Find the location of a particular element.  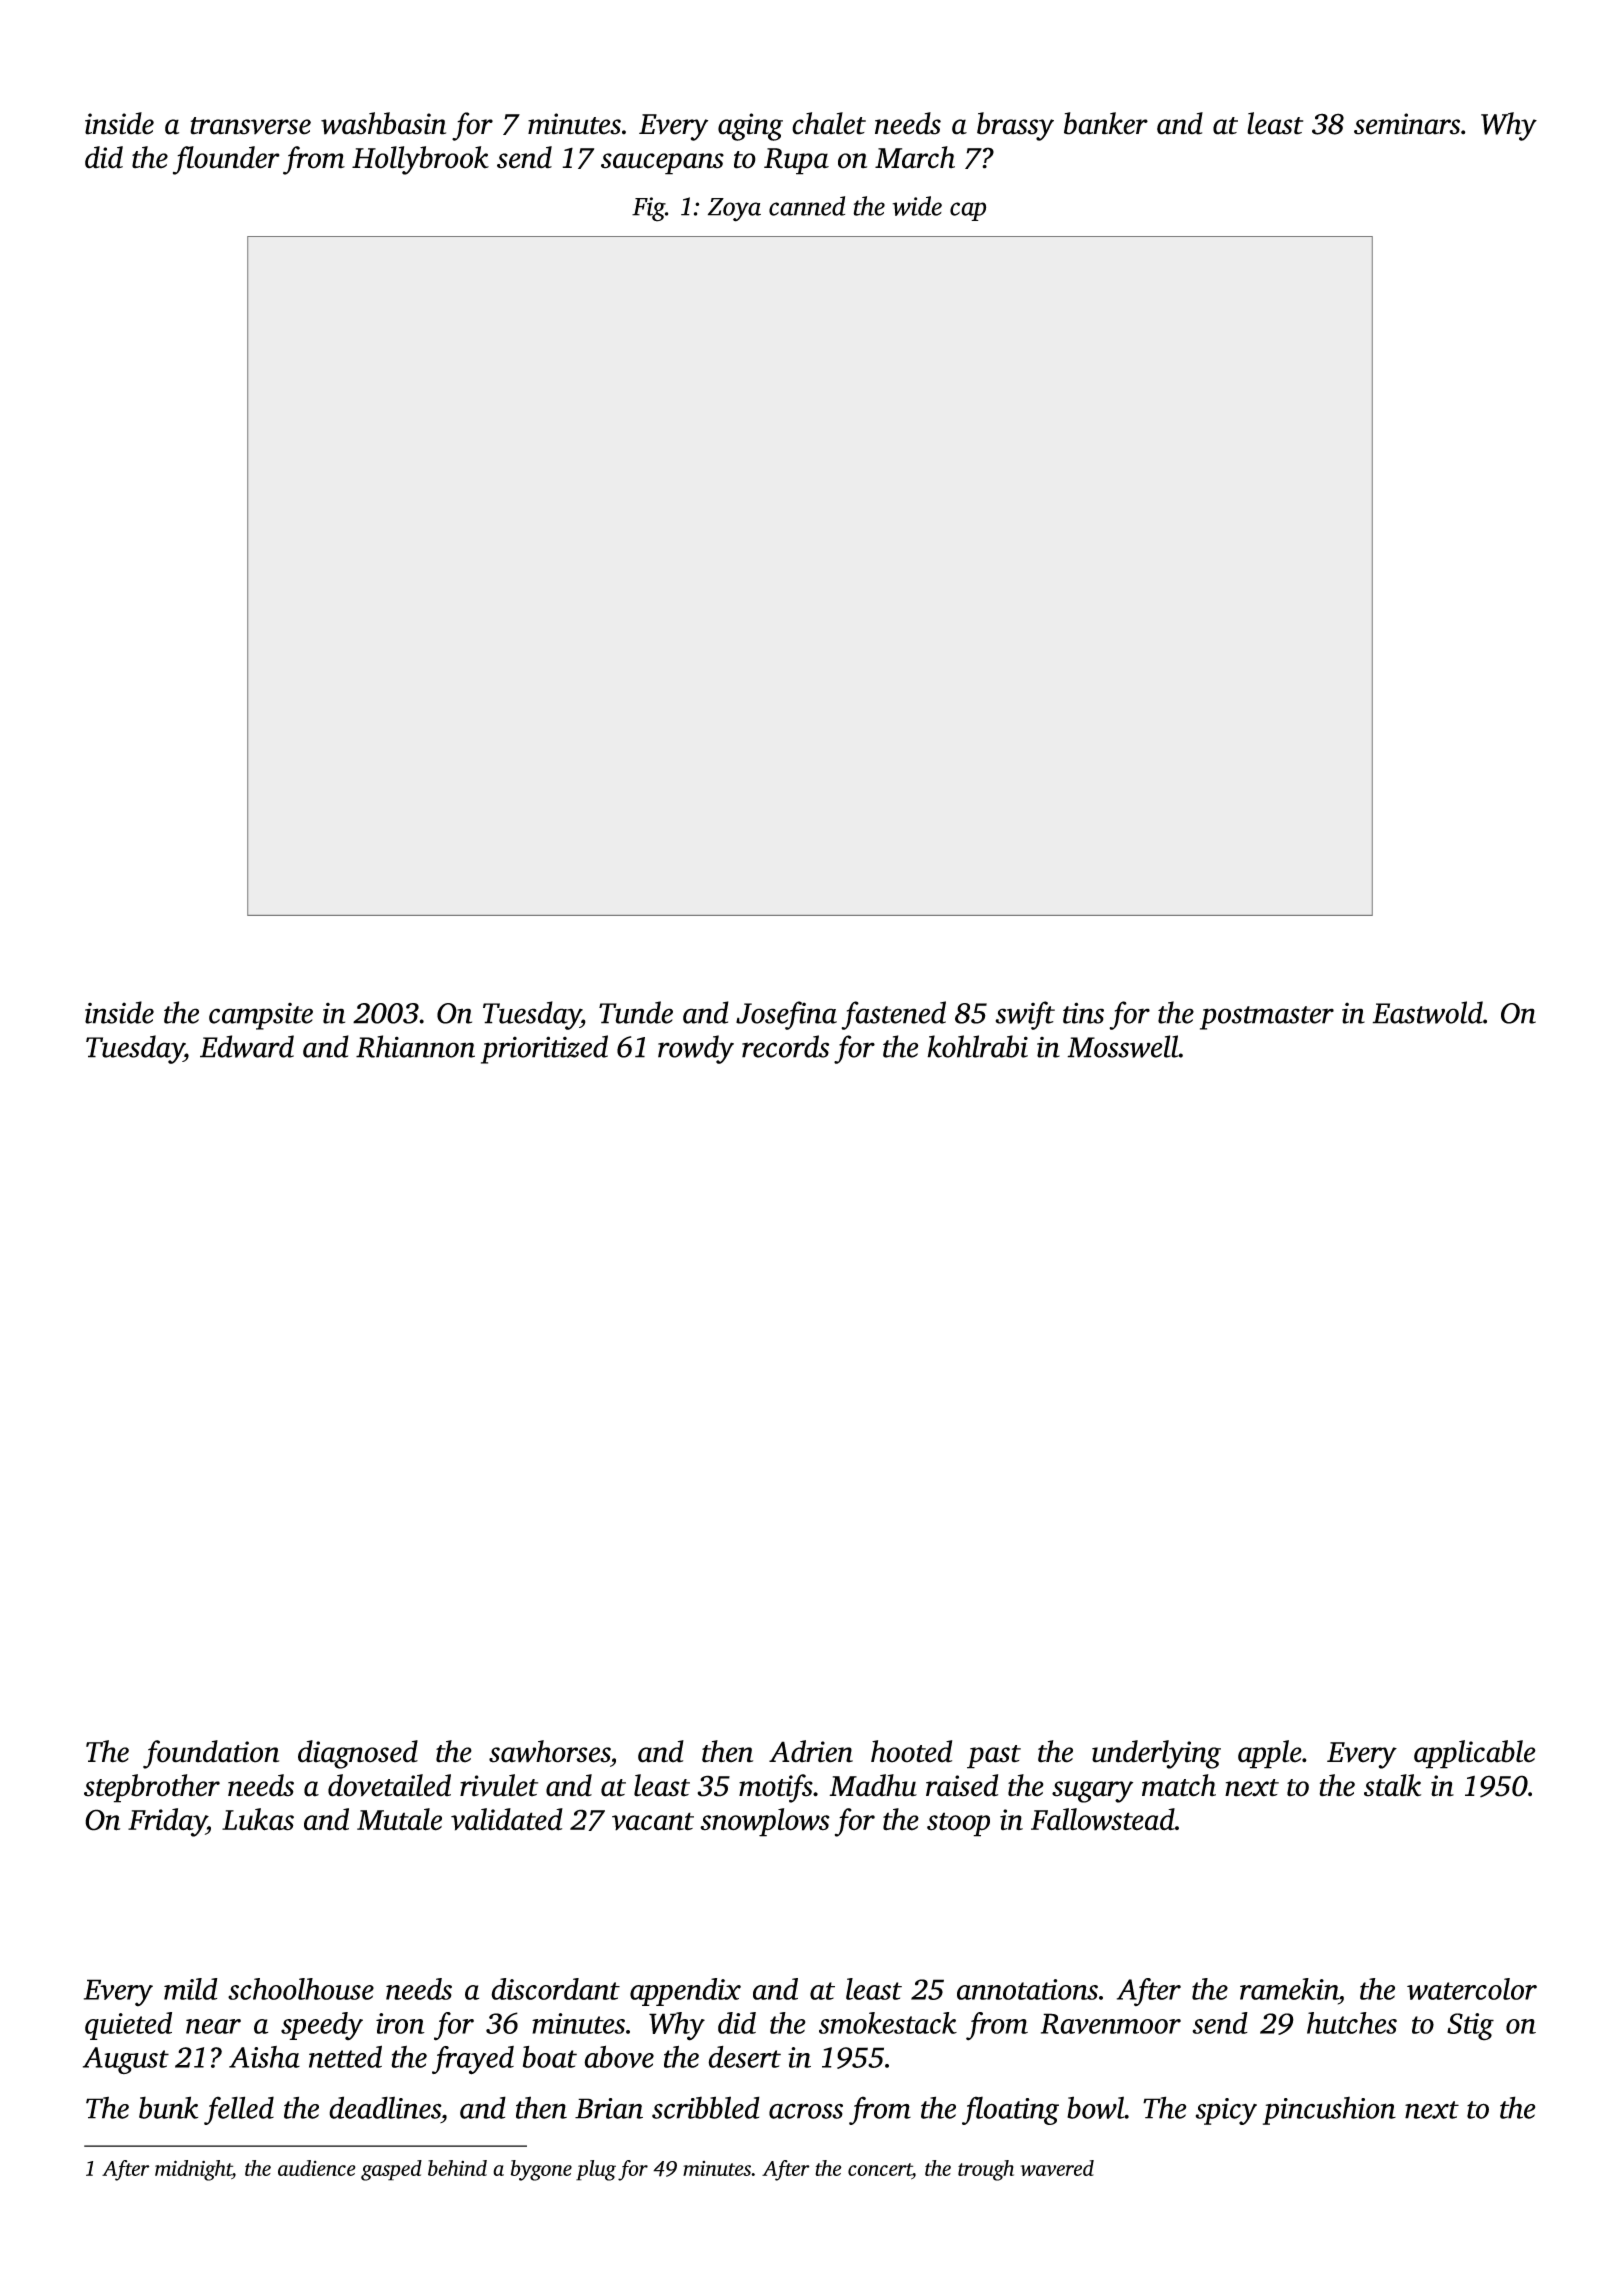

diagnosed is located at coordinates (358, 1754).
